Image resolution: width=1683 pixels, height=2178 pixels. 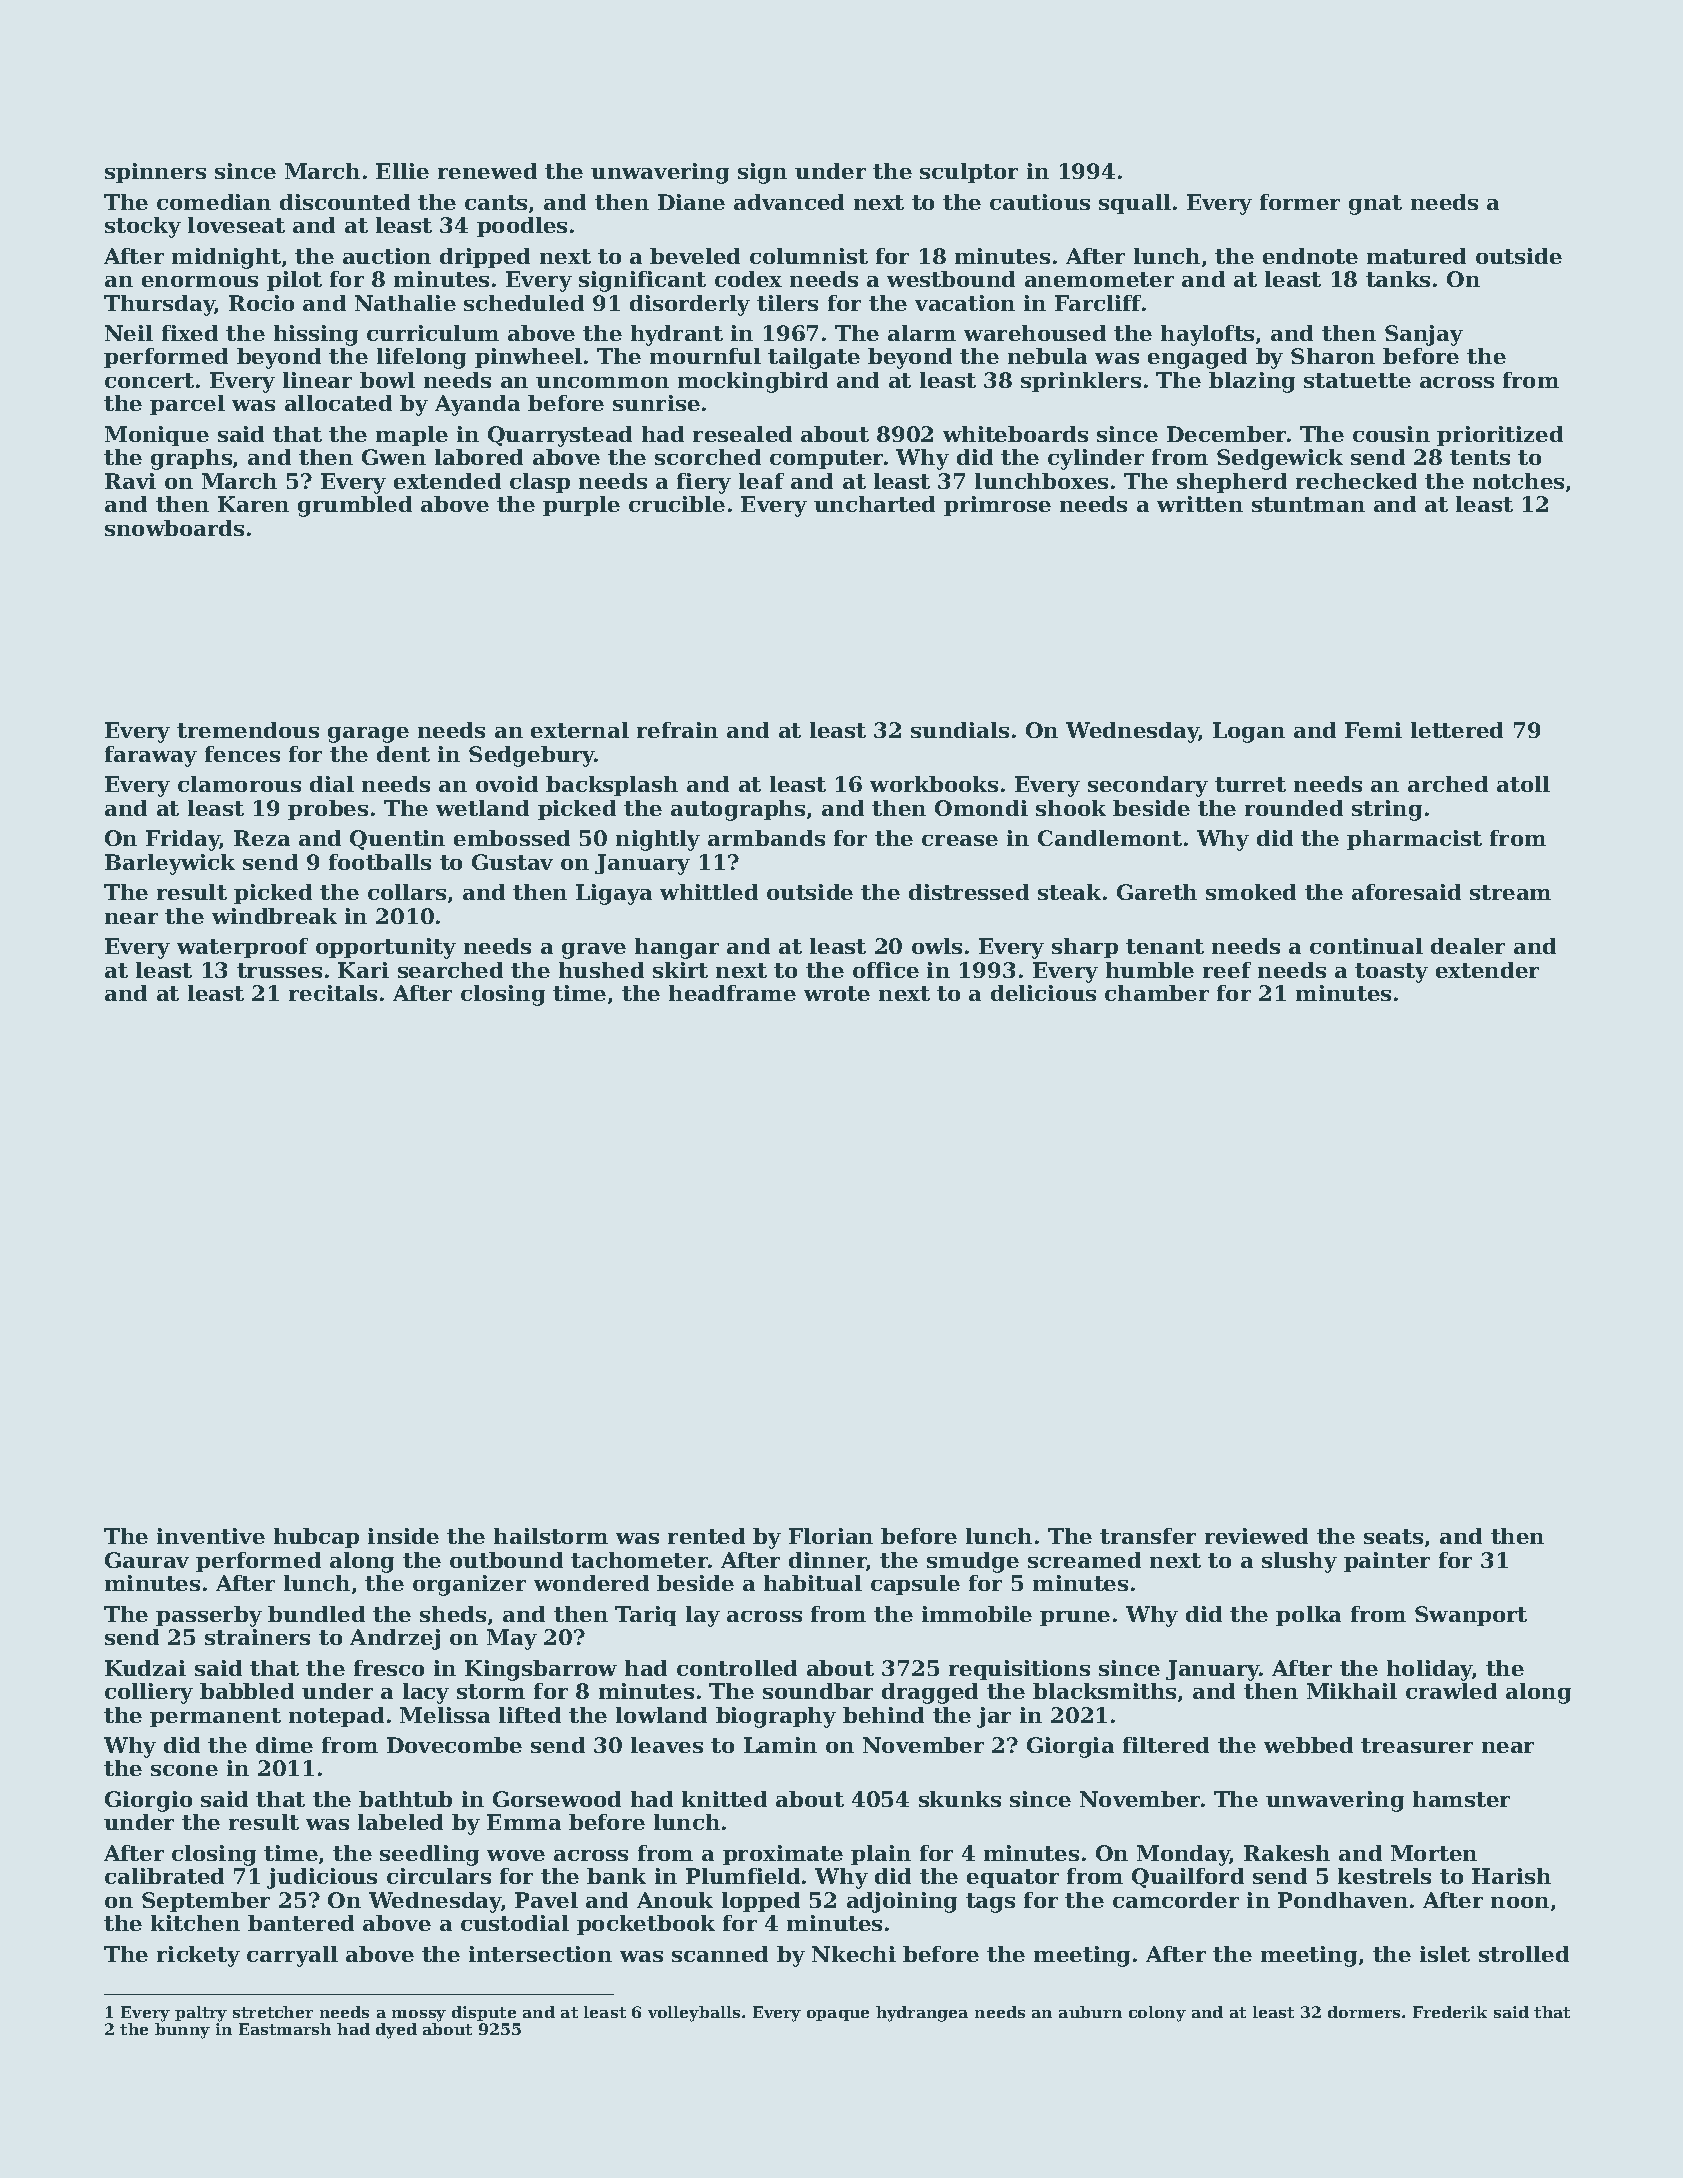 What do you see at coordinates (214, 202) in the page?
I see `comedian` at bounding box center [214, 202].
